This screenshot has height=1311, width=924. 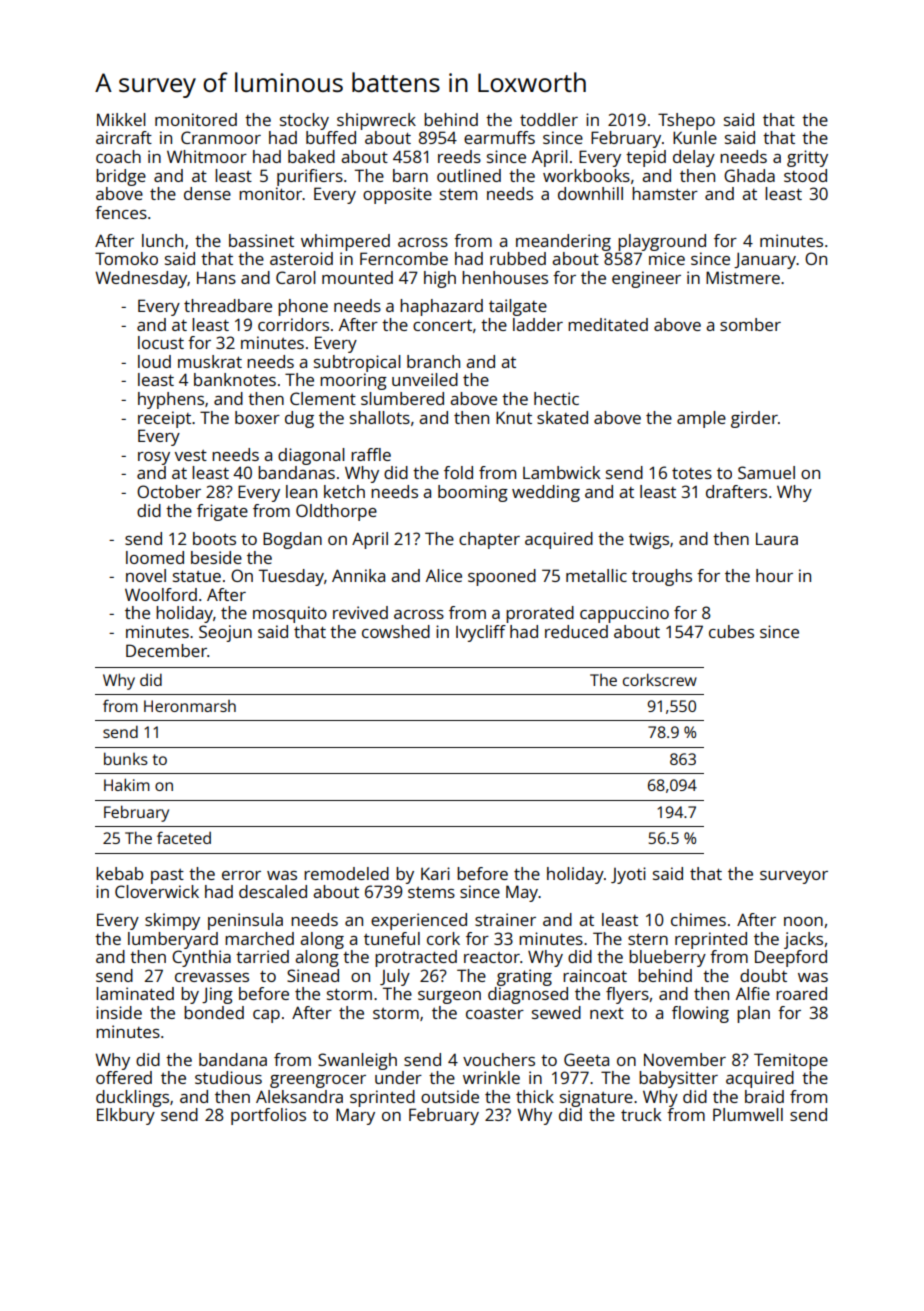 I want to click on playground, so click(x=662, y=242).
